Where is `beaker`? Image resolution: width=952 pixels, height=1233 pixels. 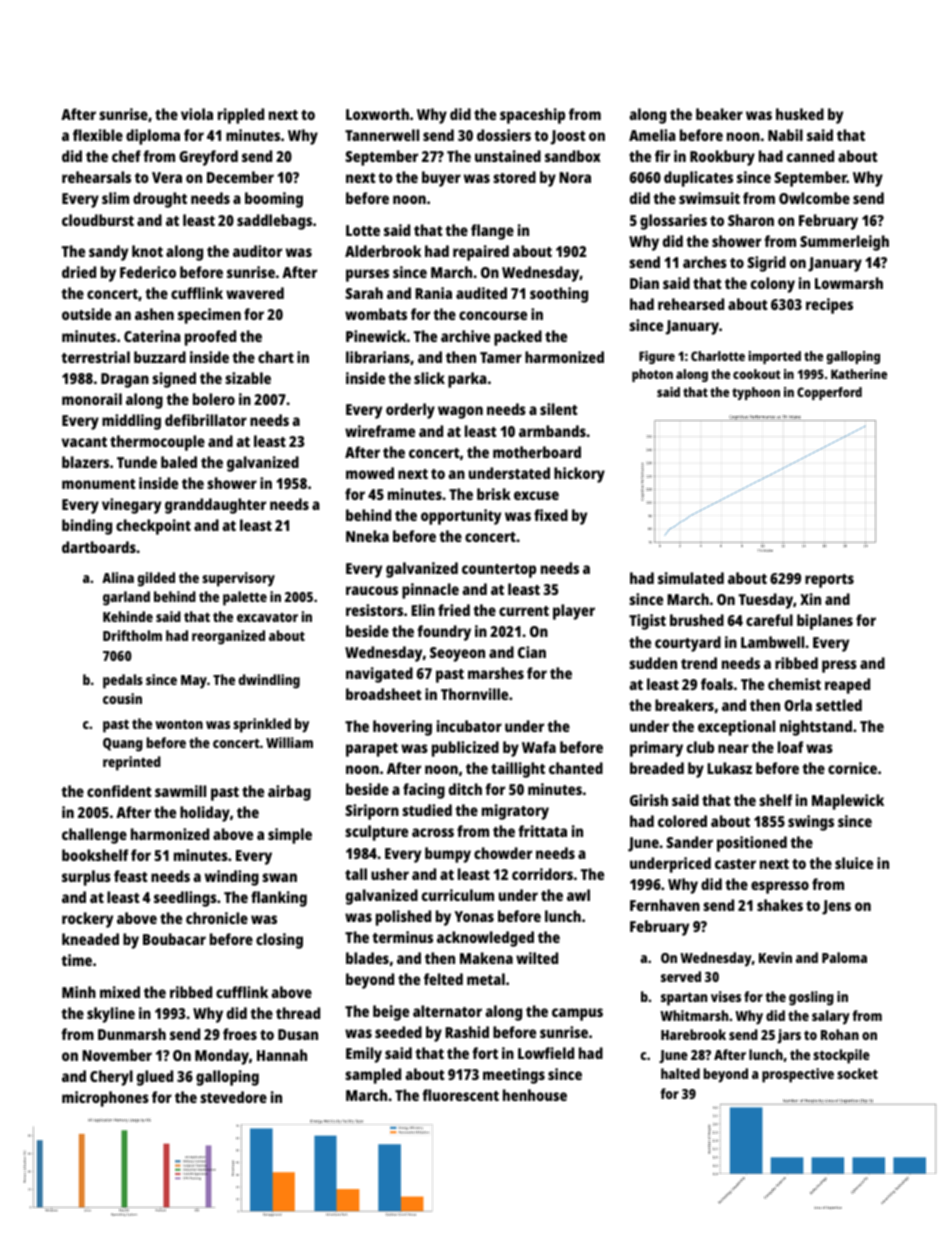 beaker is located at coordinates (719, 114).
